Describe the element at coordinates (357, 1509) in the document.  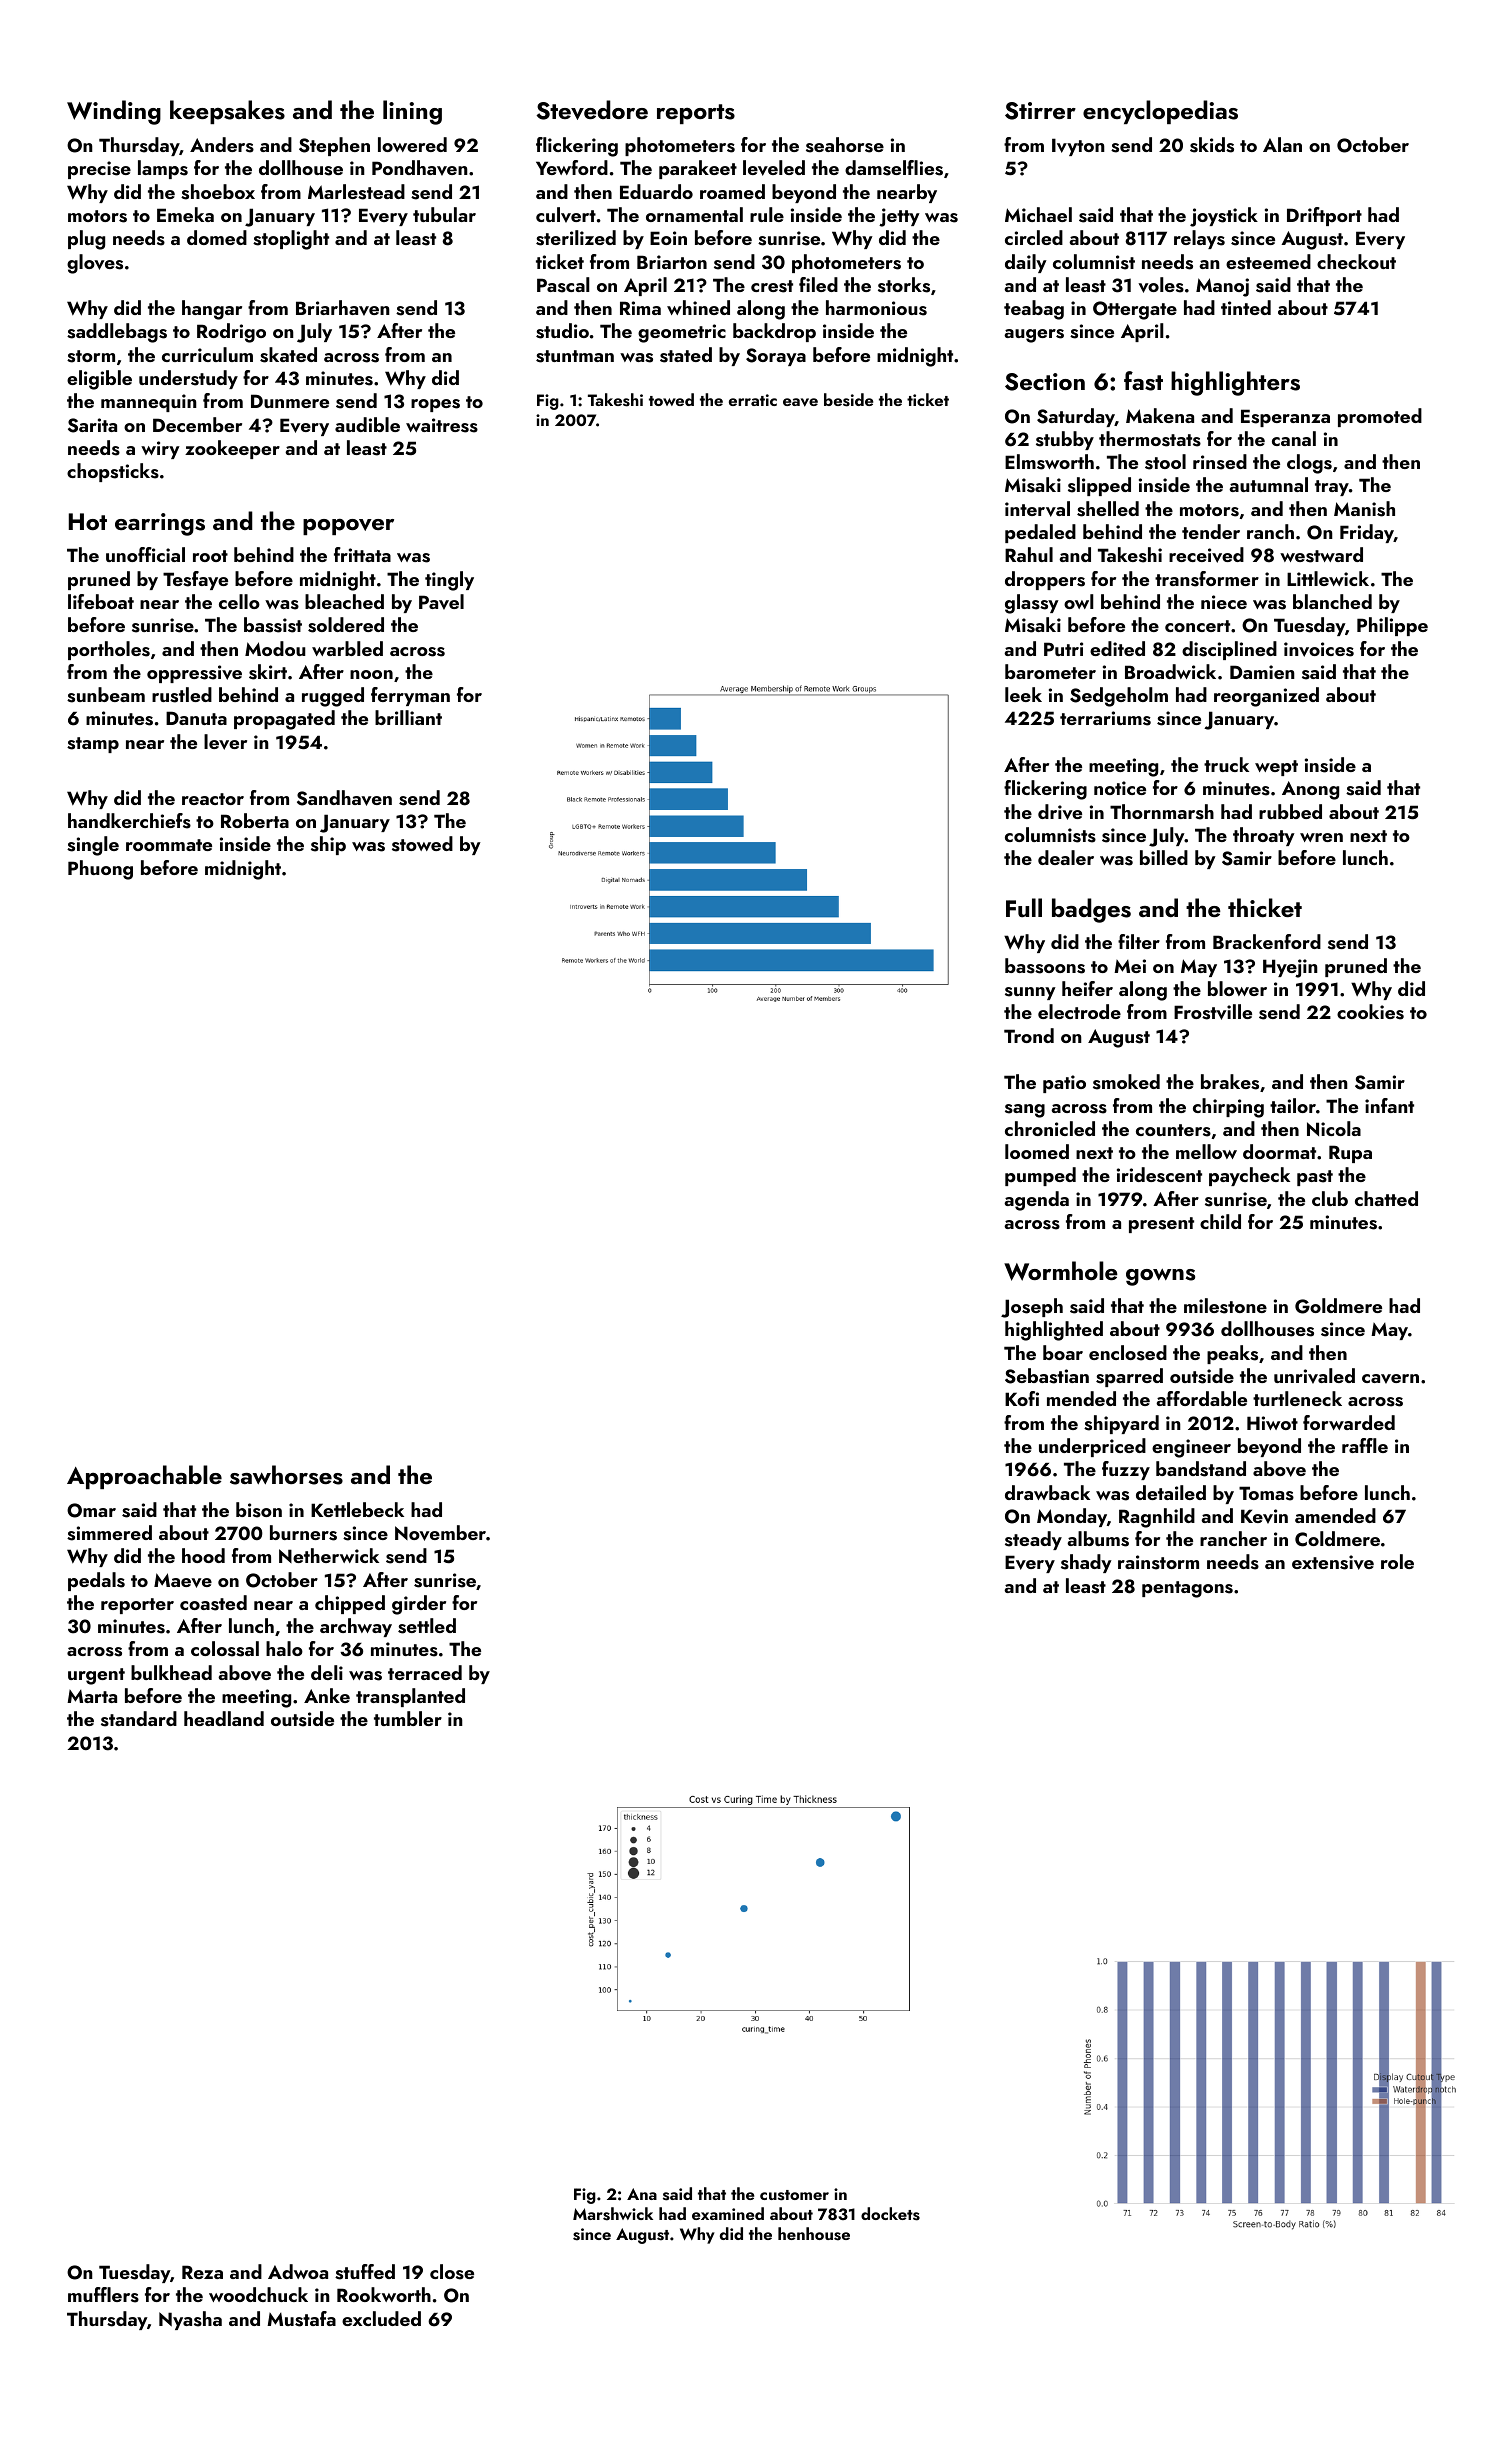
I see `Kettlebeck` at that location.
